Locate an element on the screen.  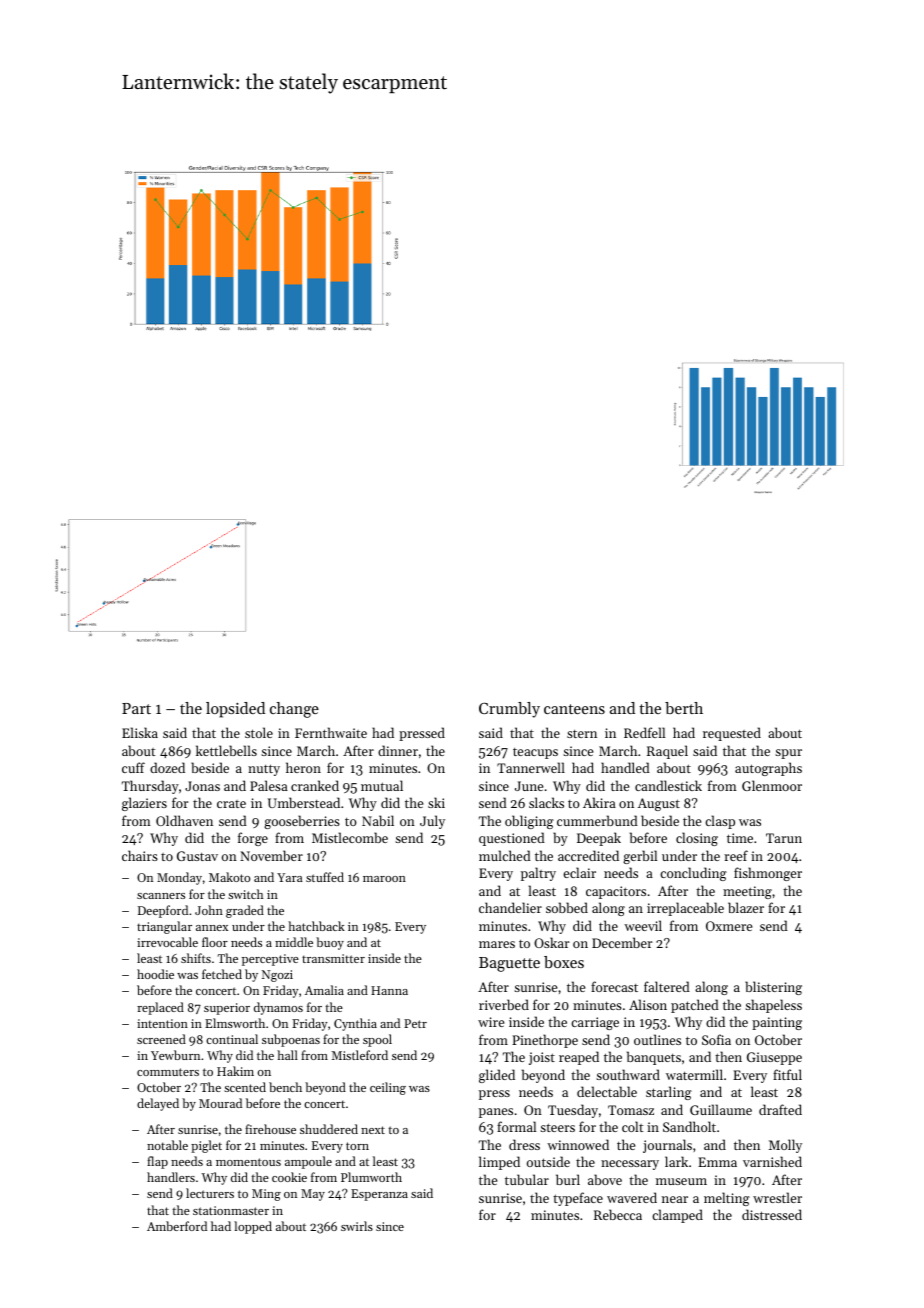
berth is located at coordinates (684, 708).
